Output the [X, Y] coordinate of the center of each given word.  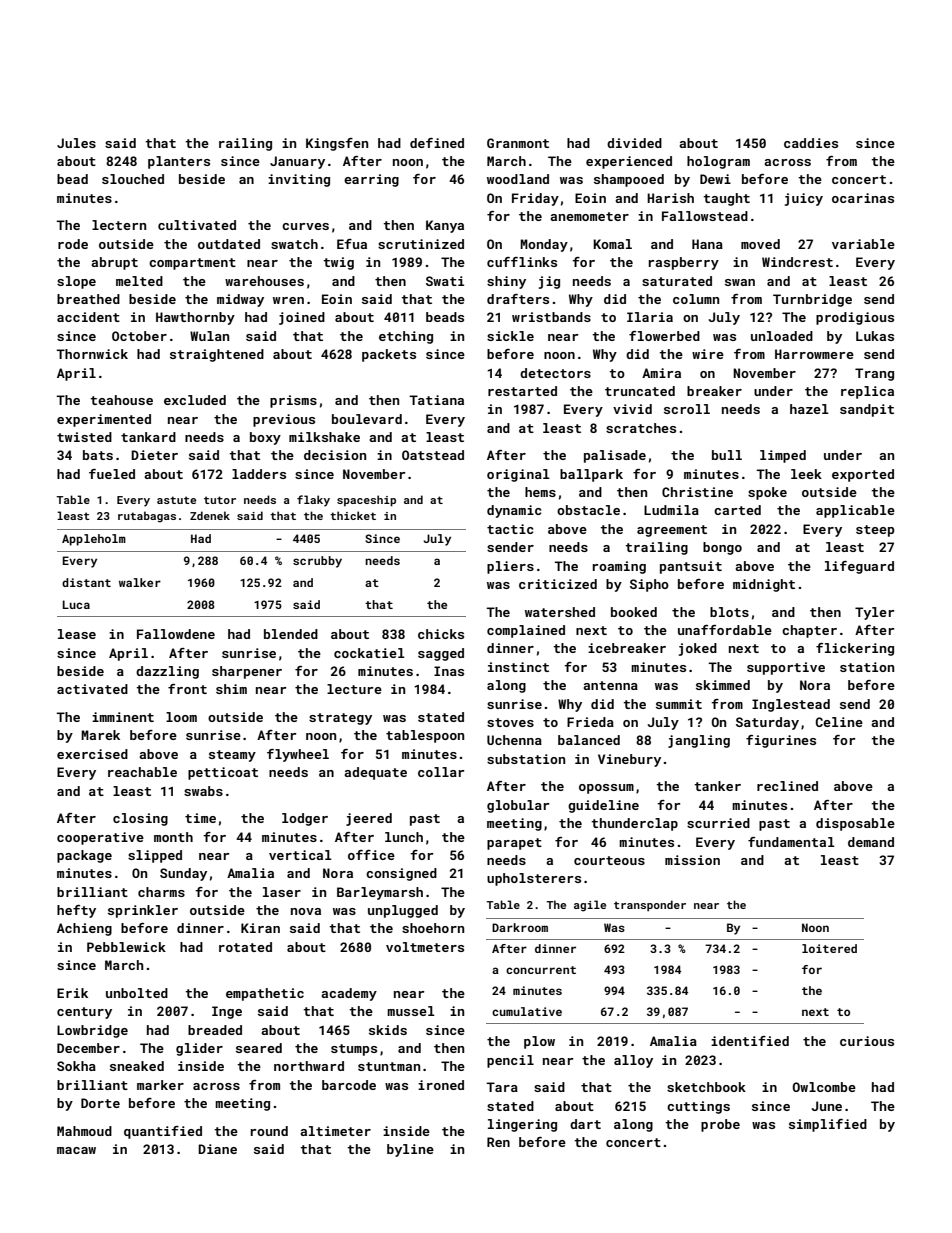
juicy [804, 199]
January [297, 162]
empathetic [265, 994]
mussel [411, 1011]
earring [371, 180]
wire [708, 354]
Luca [76, 604]
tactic [510, 529]
